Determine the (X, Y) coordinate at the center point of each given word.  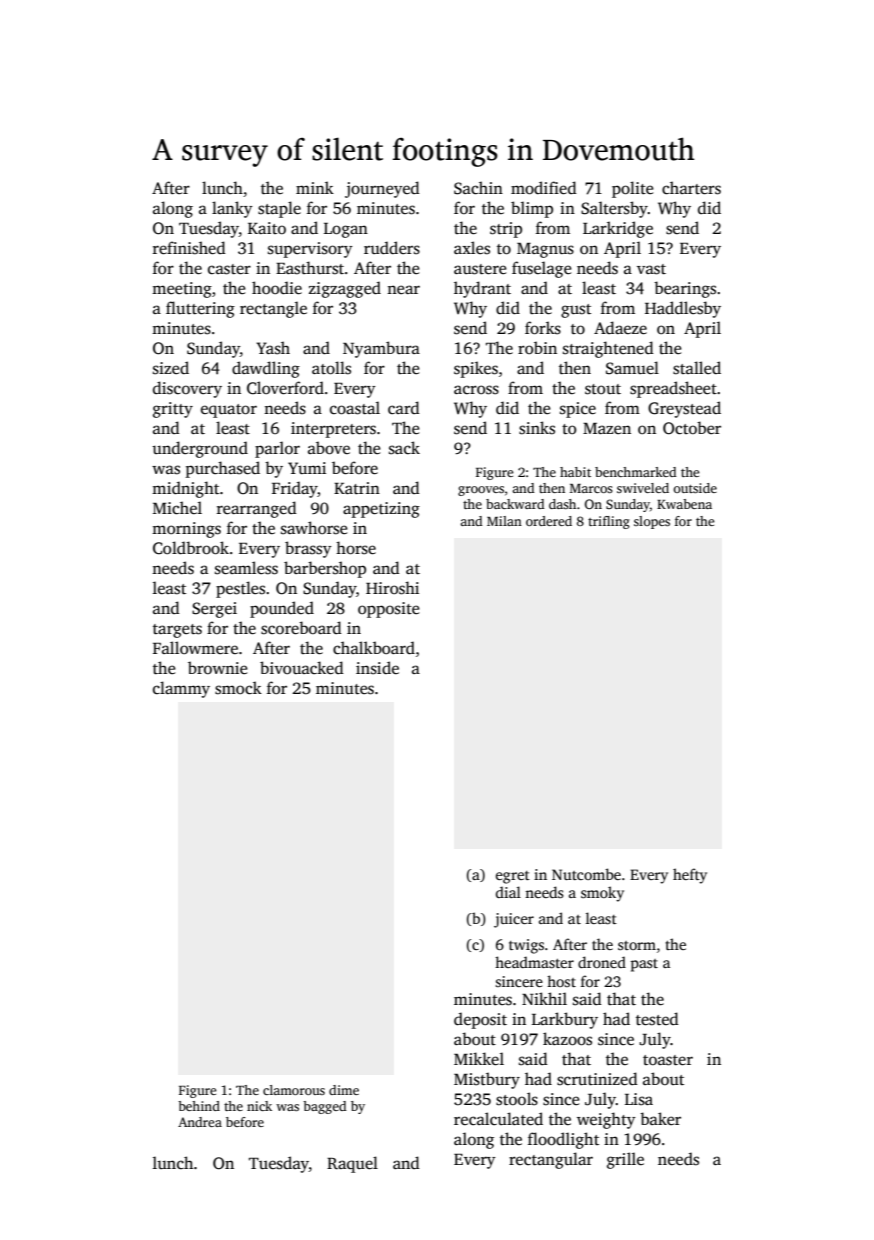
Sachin (478, 188)
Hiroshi (392, 588)
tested (657, 1019)
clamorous (294, 1090)
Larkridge (618, 229)
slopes (652, 522)
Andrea (200, 1122)
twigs (526, 946)
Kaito (267, 228)
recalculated (498, 1119)
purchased (223, 469)
